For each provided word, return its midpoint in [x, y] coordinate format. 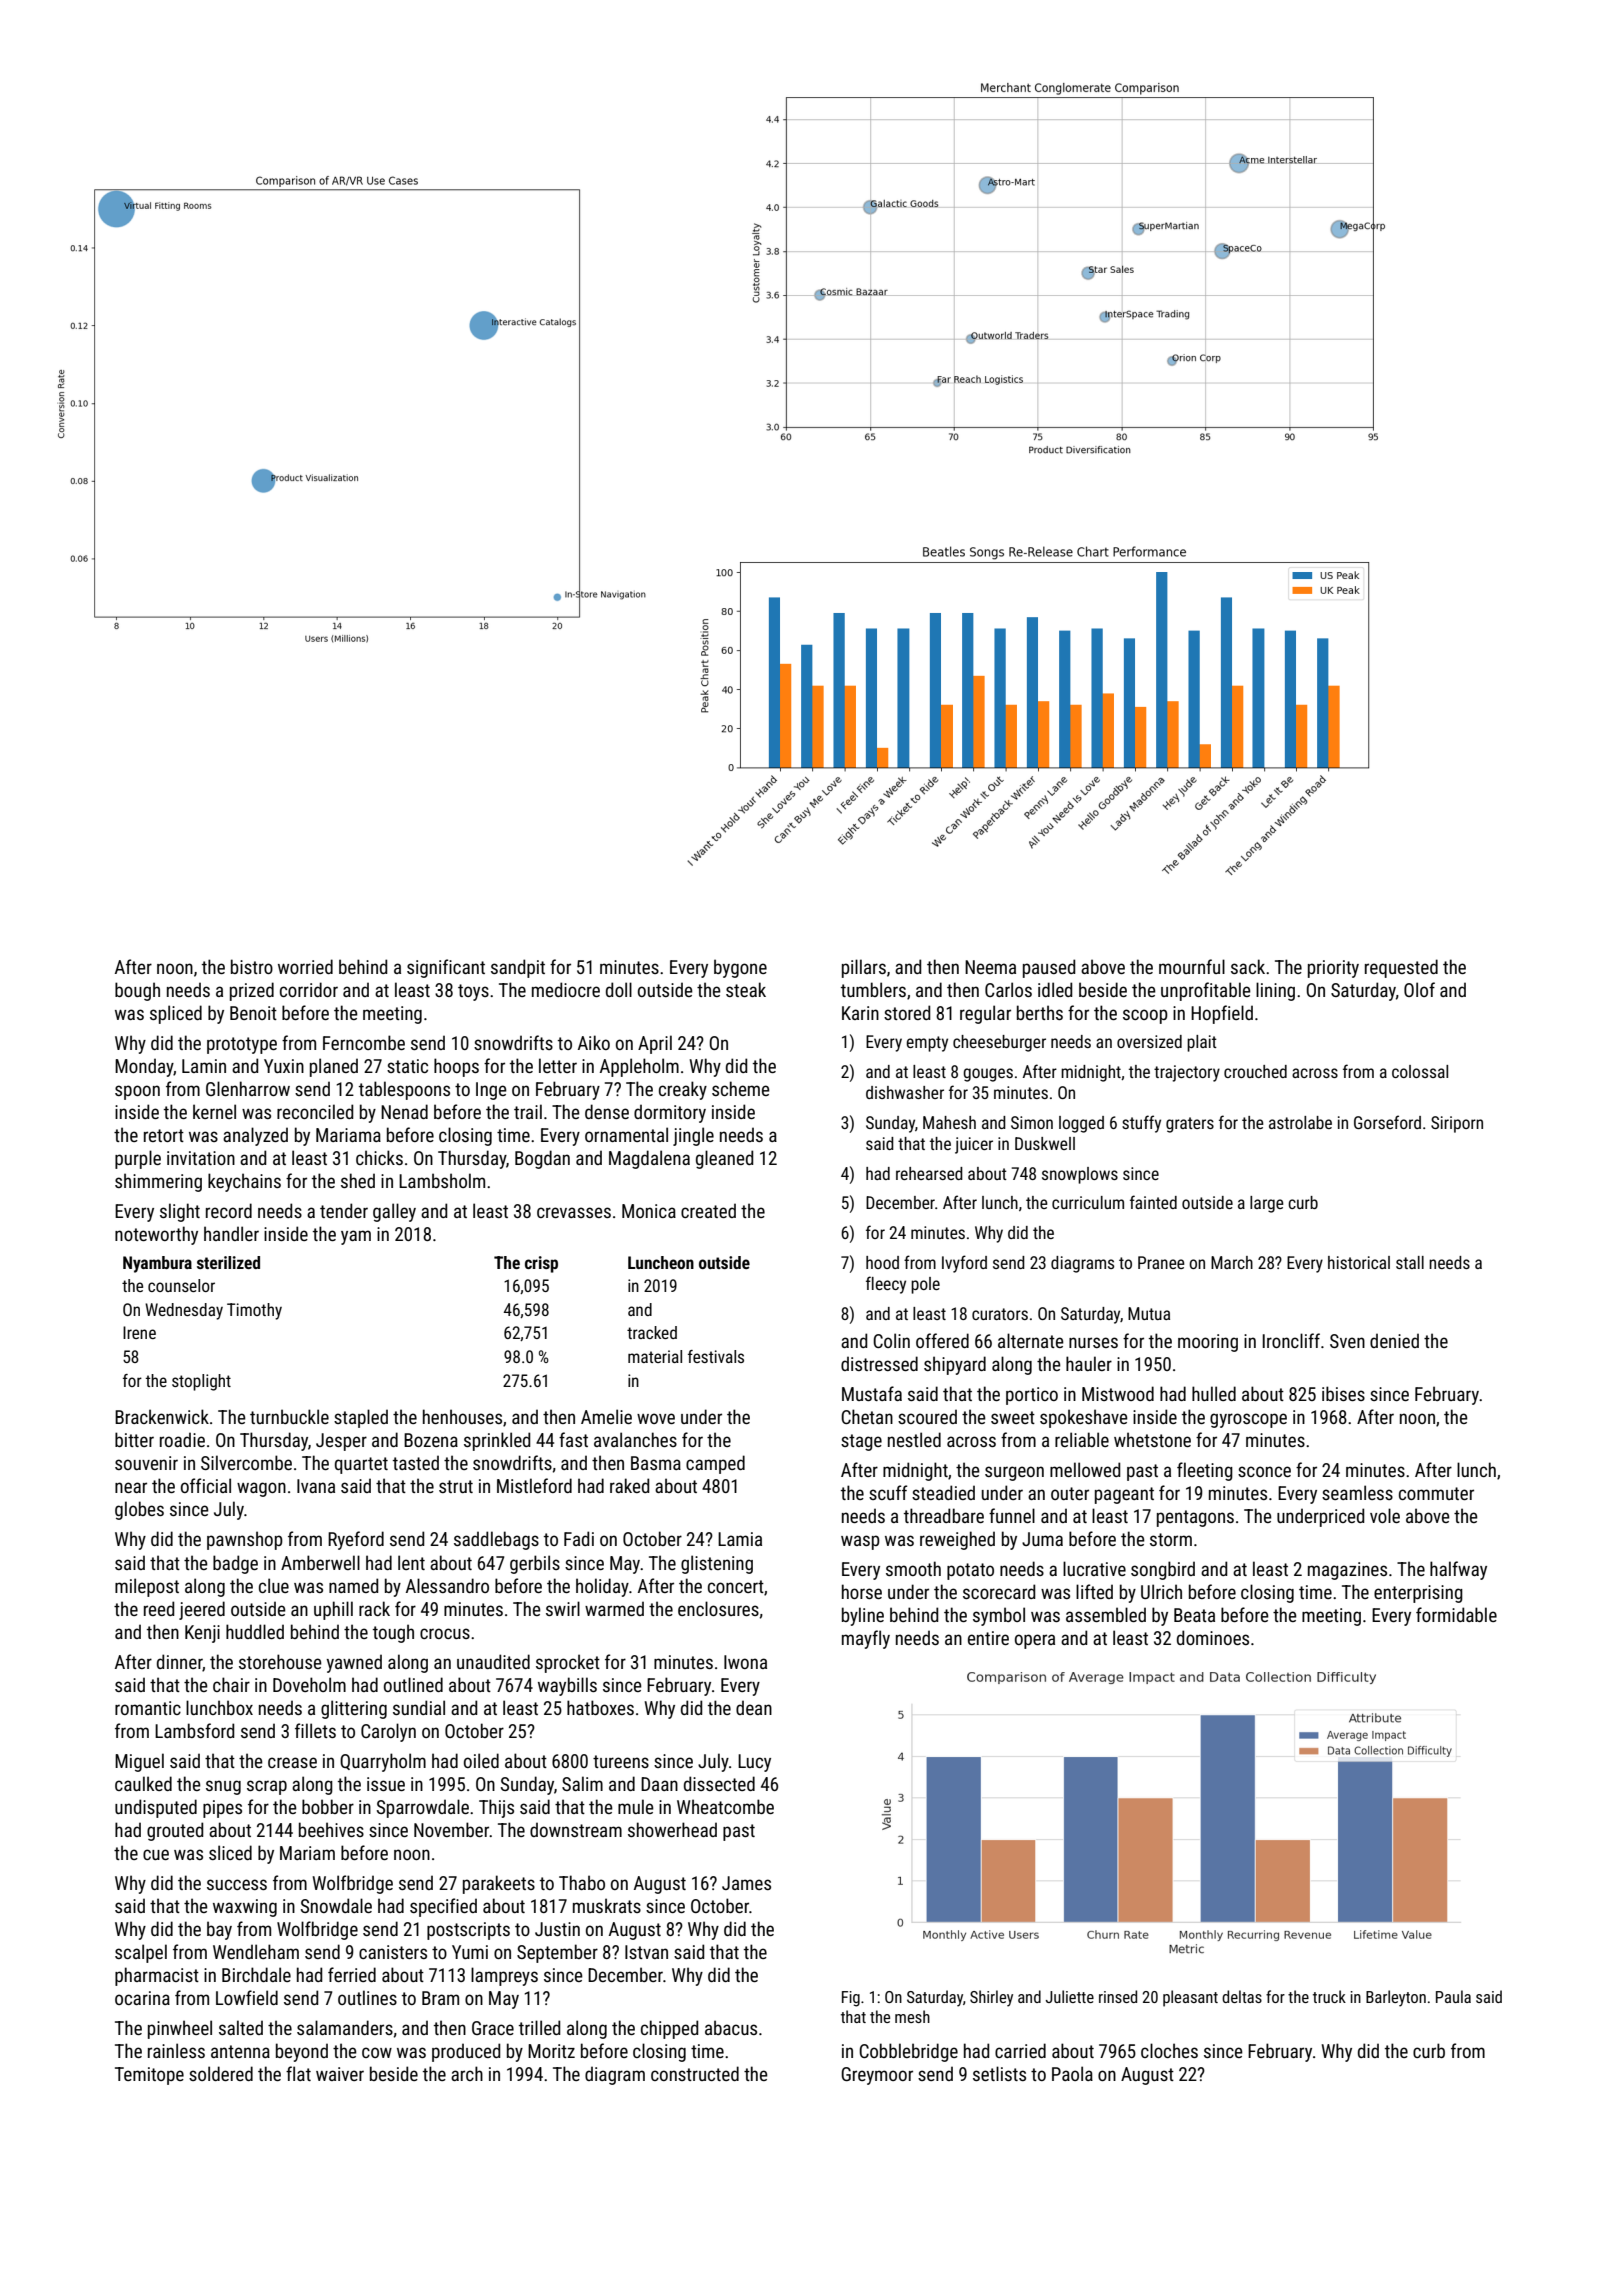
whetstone [1152, 1439]
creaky [683, 1090]
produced [466, 2052]
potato [970, 1571]
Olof [1419, 989]
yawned [354, 1663]
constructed [695, 2073]
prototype [242, 1045]
